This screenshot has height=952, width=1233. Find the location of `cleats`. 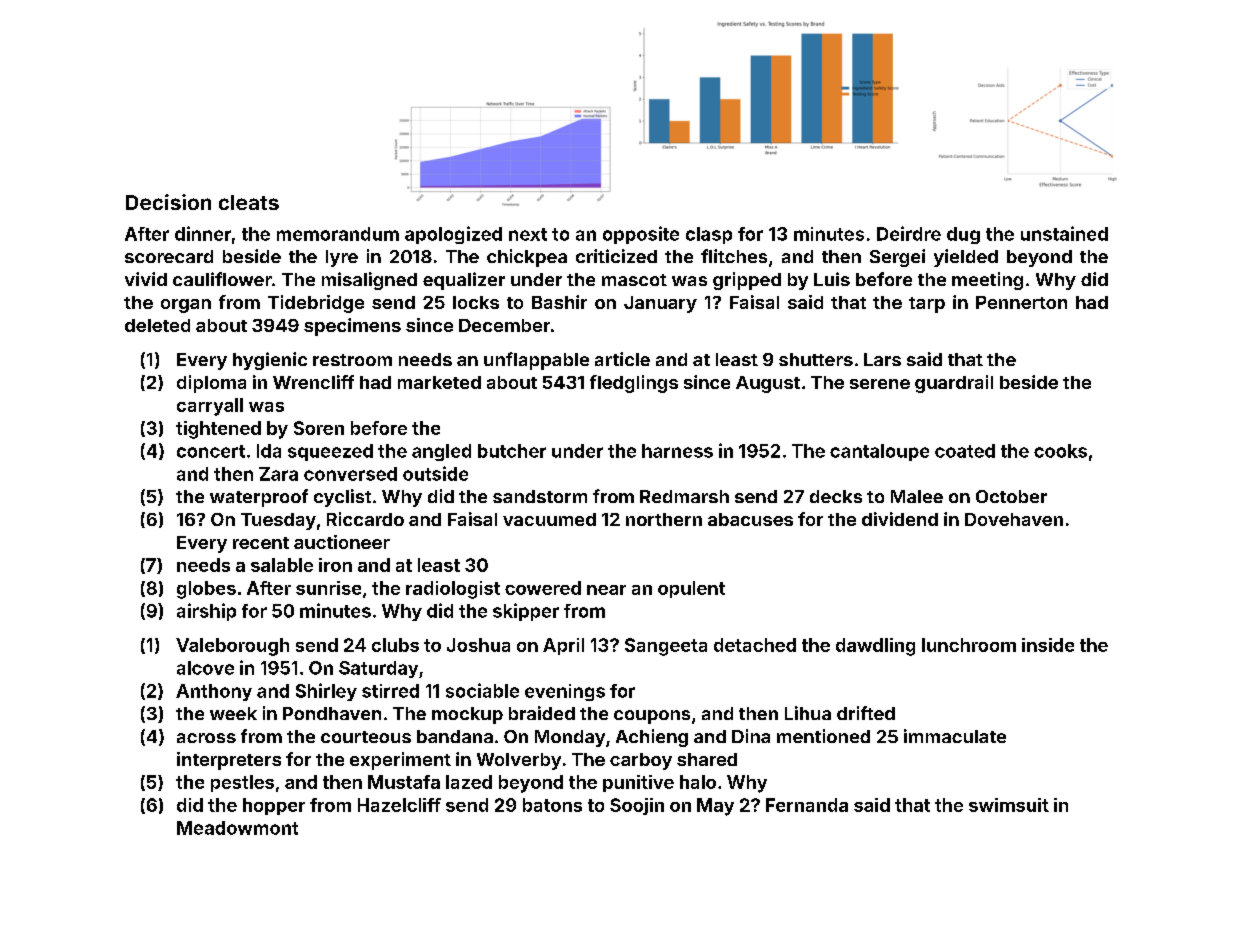

cleats is located at coordinates (249, 202).
